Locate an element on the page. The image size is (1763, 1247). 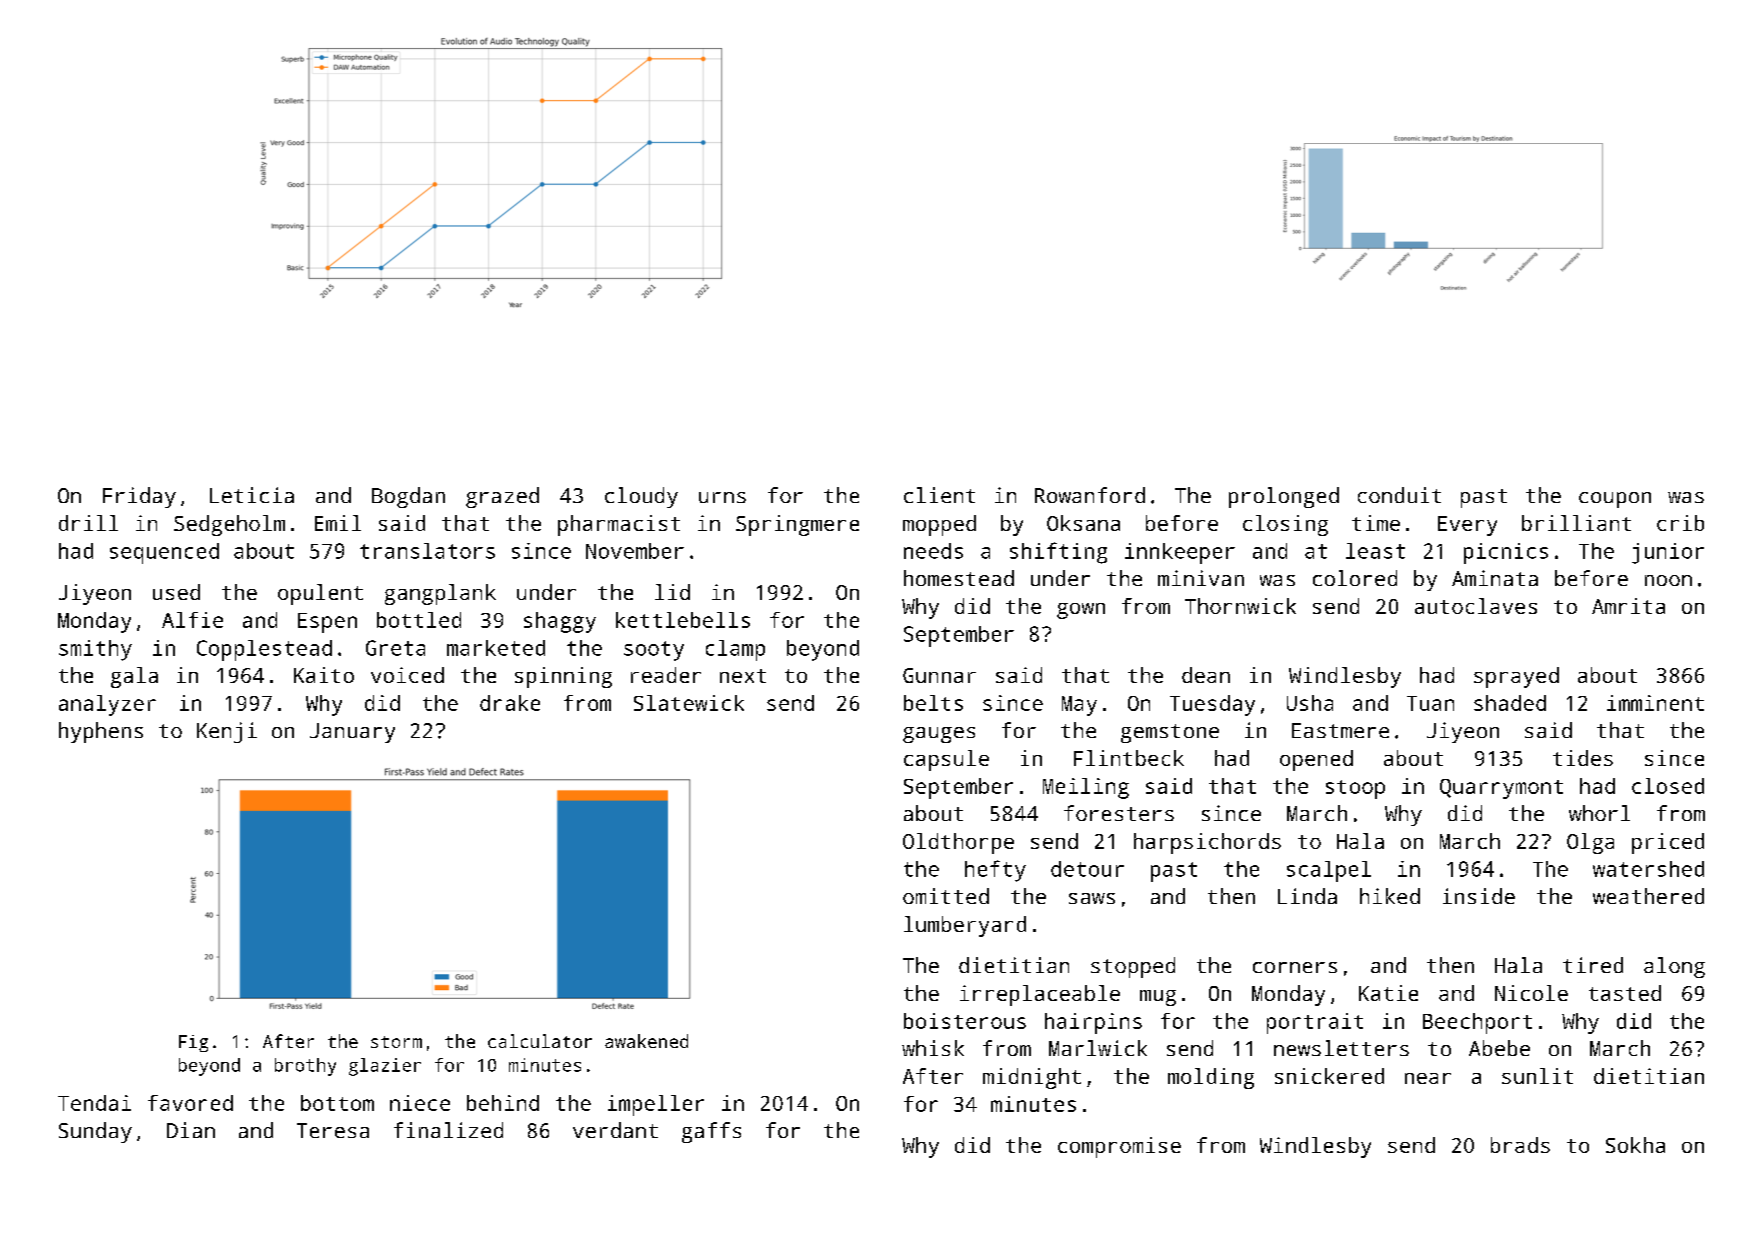
coupon is located at coordinates (1615, 500).
